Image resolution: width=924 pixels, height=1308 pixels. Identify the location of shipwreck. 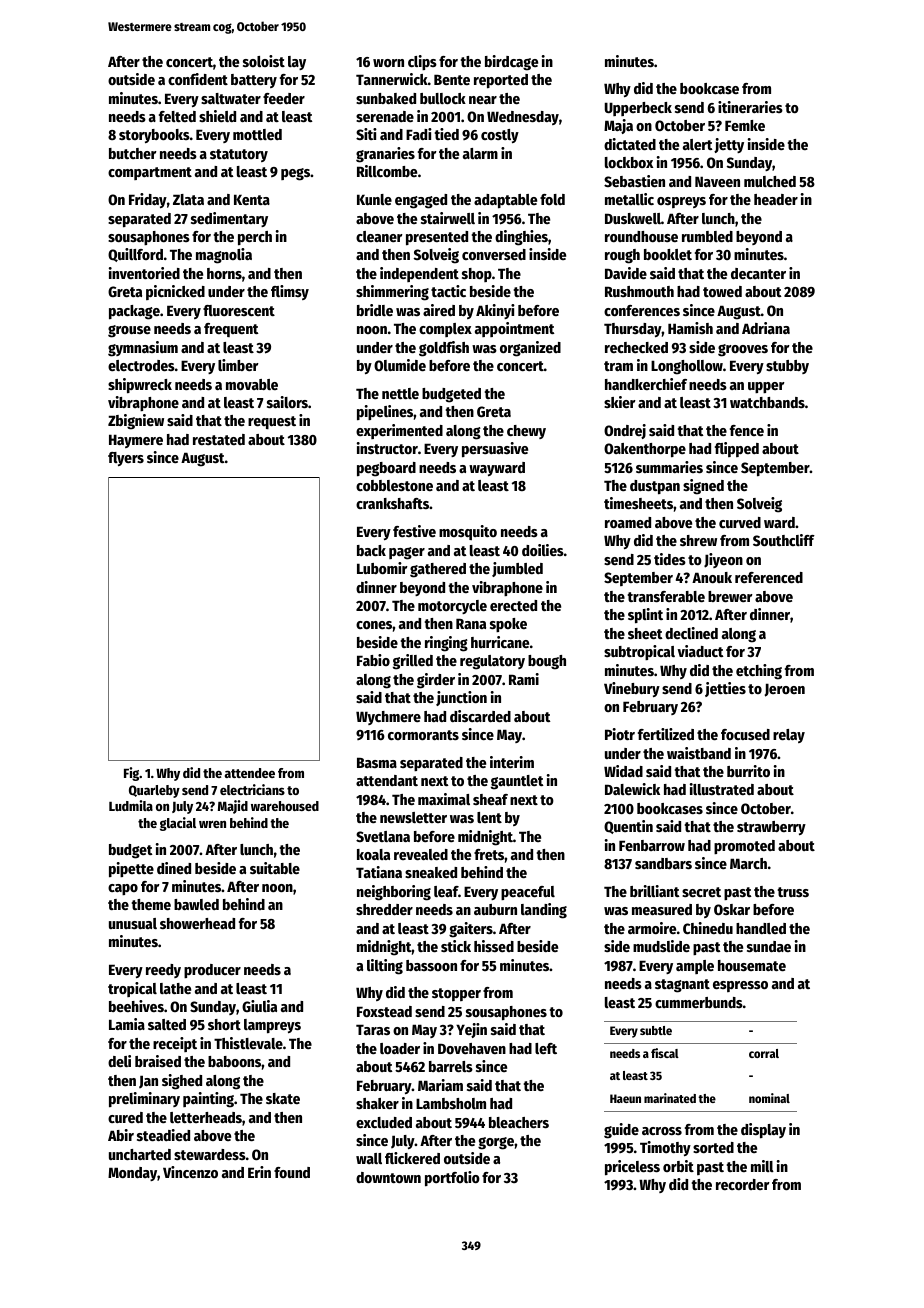
(140, 386).
